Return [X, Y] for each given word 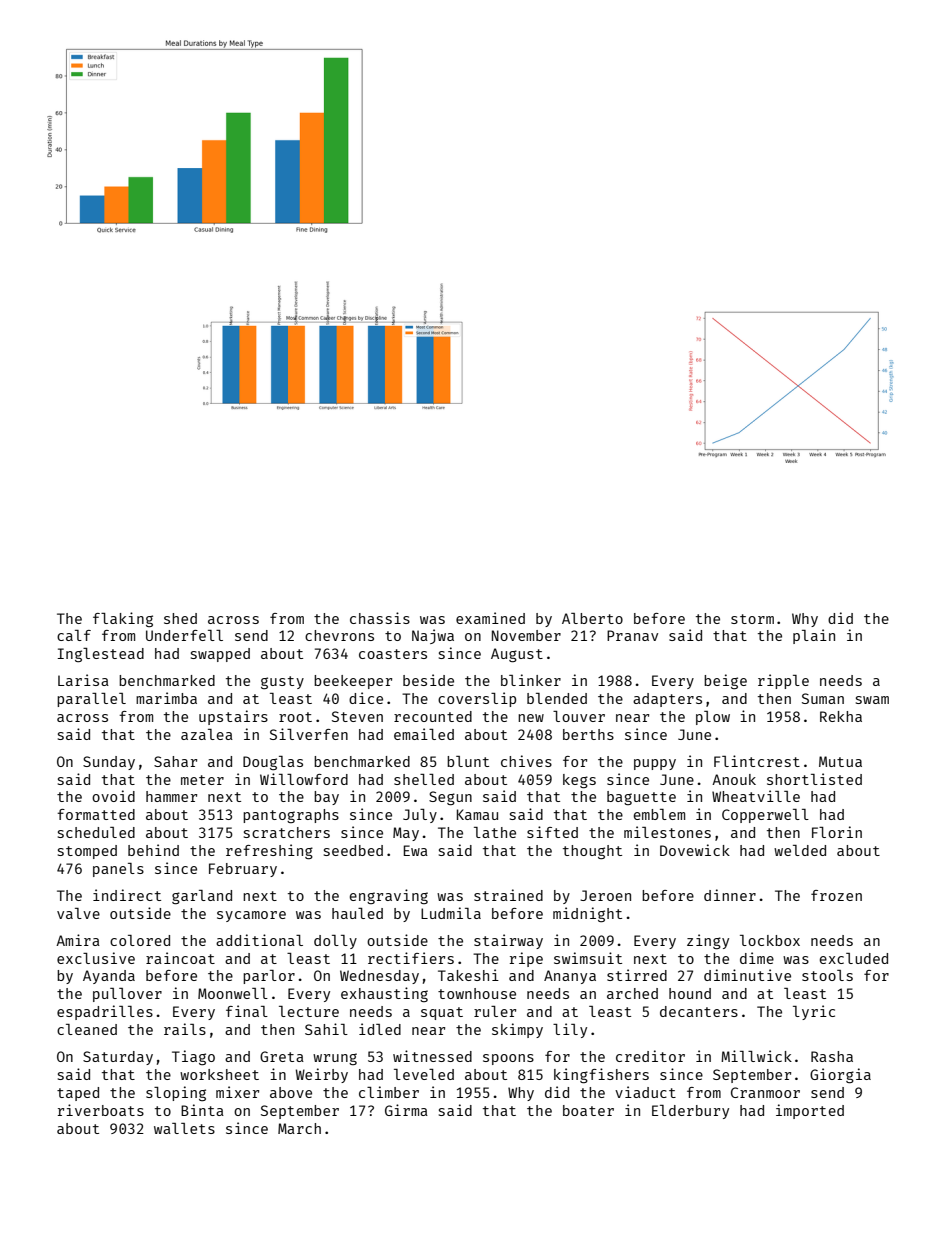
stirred [637, 975]
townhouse [477, 993]
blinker [531, 680]
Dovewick [695, 850]
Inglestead [100, 655]
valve [78, 913]
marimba [166, 698]
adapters [667, 700]
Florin [837, 832]
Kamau [477, 814]
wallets [184, 1128]
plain [814, 636]
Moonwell [233, 993]
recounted [433, 716]
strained [508, 895]
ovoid [113, 796]
